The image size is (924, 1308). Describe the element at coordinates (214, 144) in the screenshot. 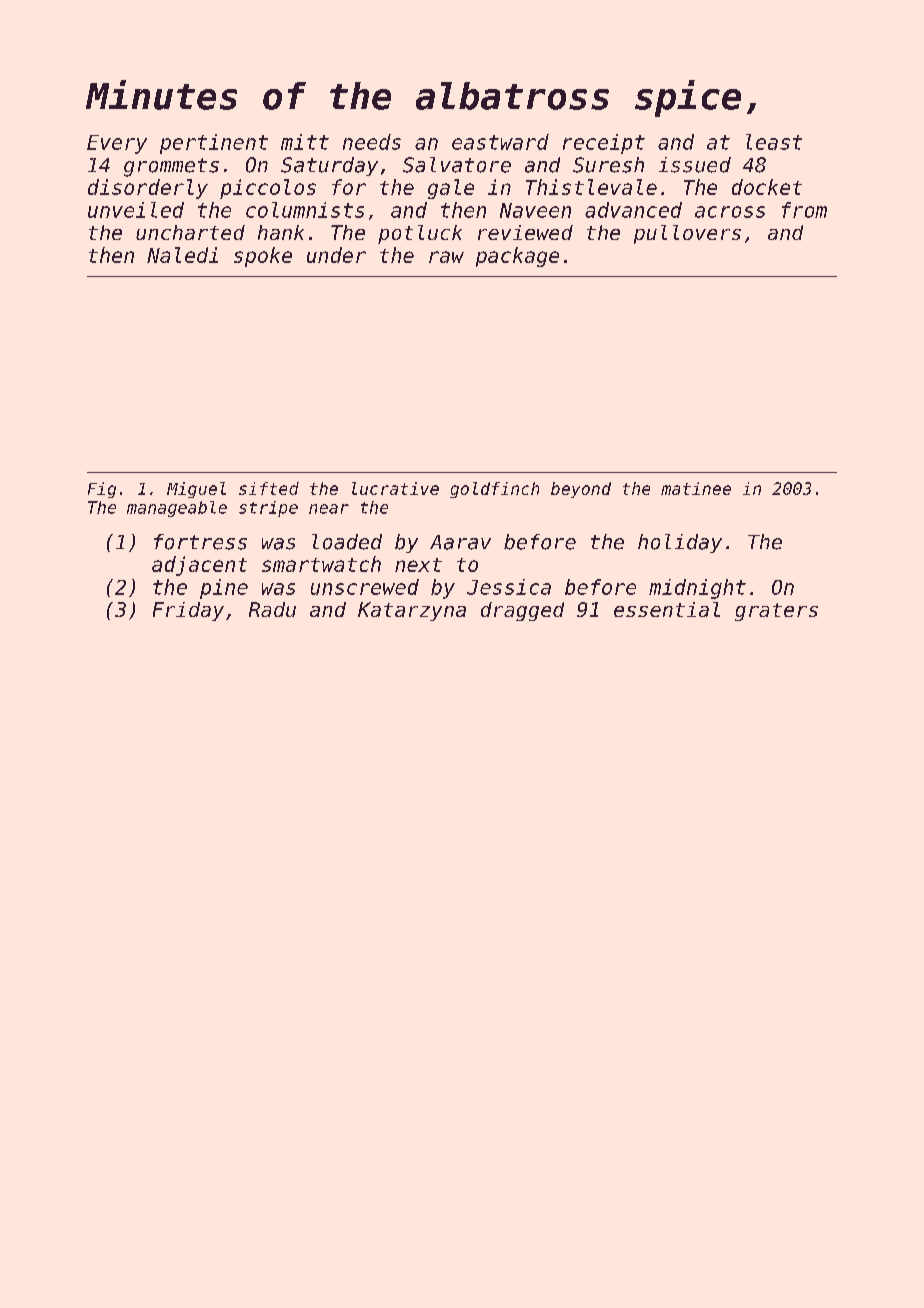

I see `pertinent` at that location.
